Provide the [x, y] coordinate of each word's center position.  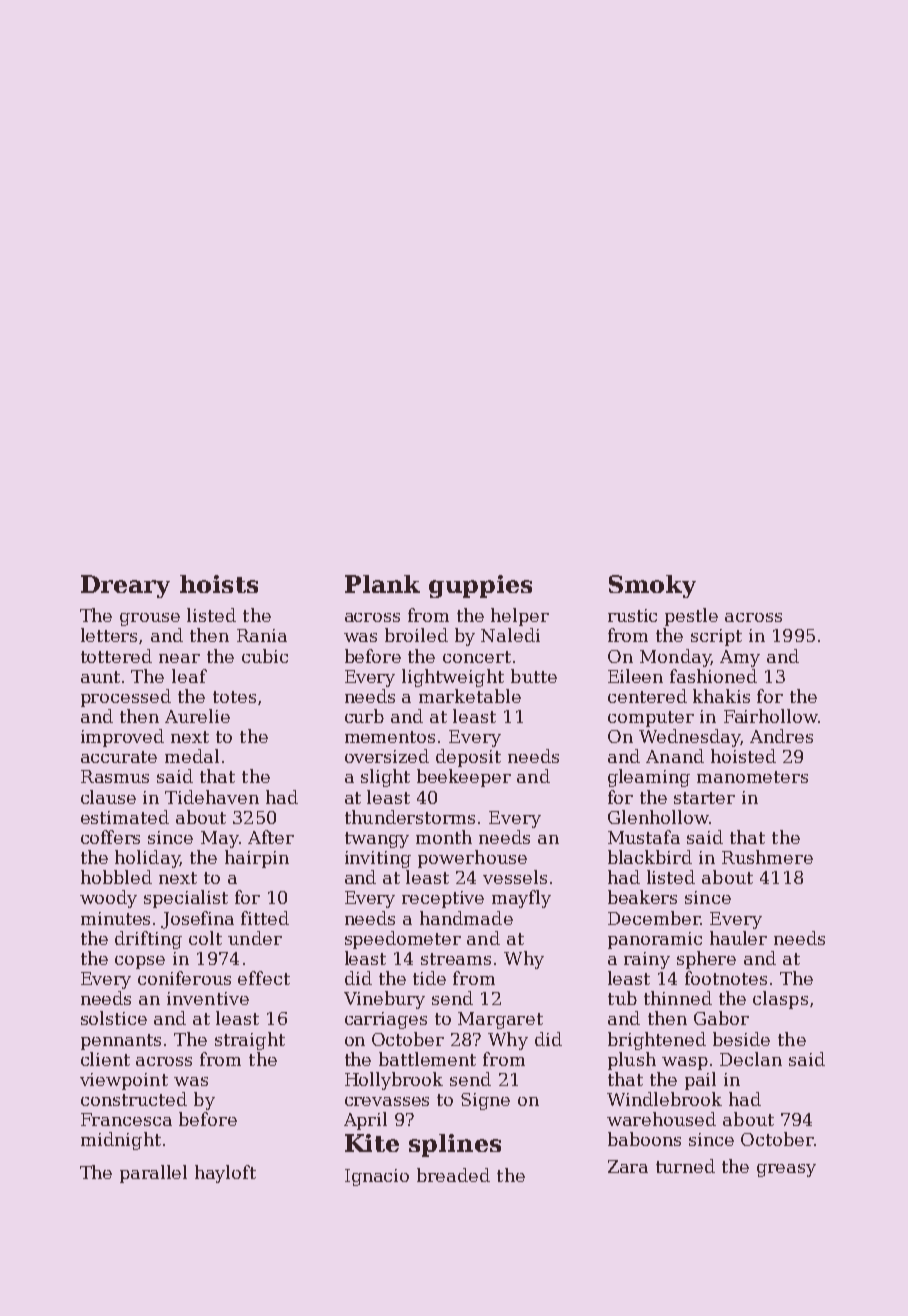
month [444, 837]
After [271, 837]
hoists [219, 584]
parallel [153, 1174]
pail [700, 1081]
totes [234, 697]
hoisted [743, 756]
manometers [752, 777]
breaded [453, 1175]
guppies [480, 586]
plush [632, 1061]
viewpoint [124, 1081]
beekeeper [464, 778]
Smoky [652, 586]
